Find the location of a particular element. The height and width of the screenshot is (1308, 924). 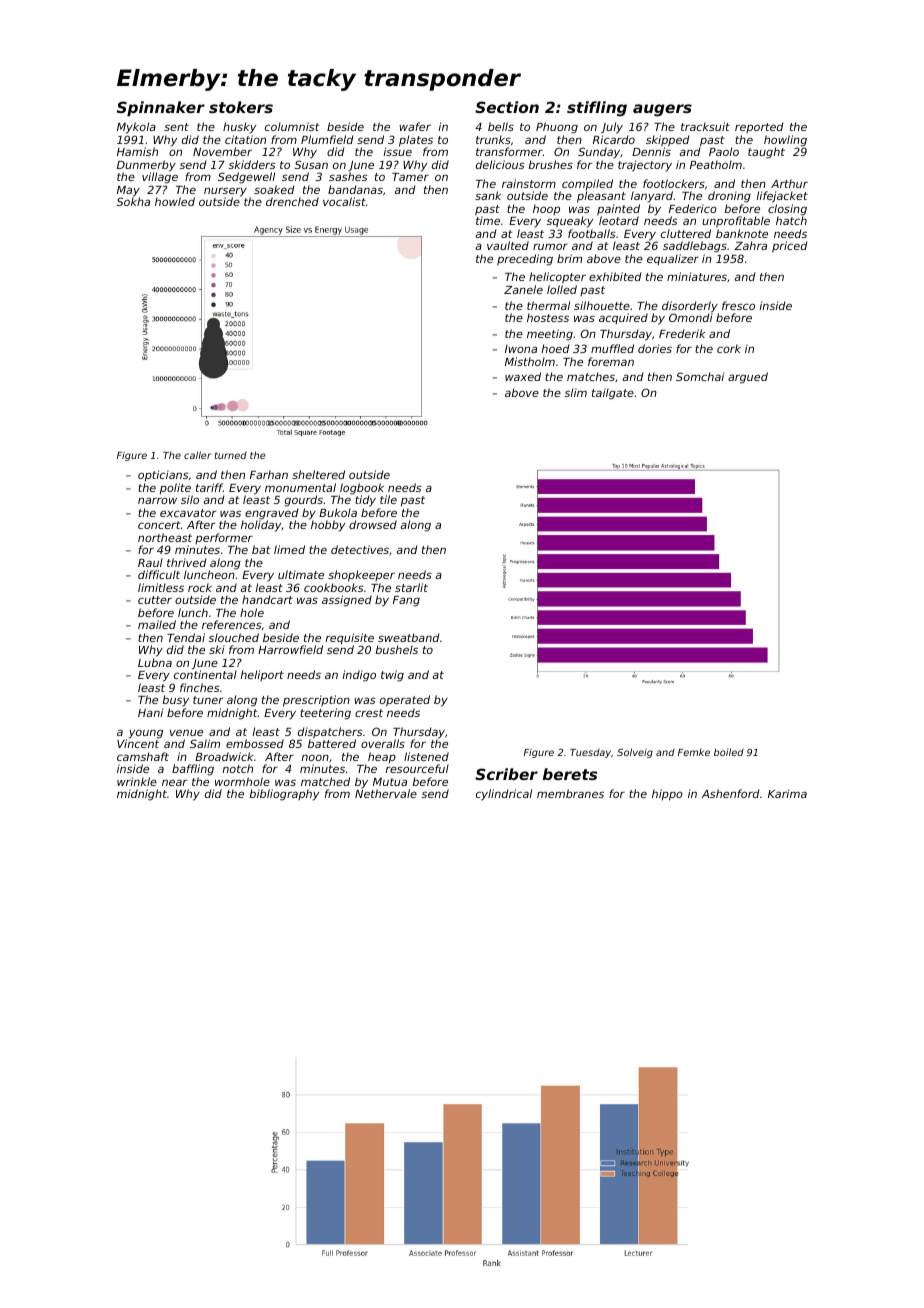

Iwona is located at coordinates (521, 349).
